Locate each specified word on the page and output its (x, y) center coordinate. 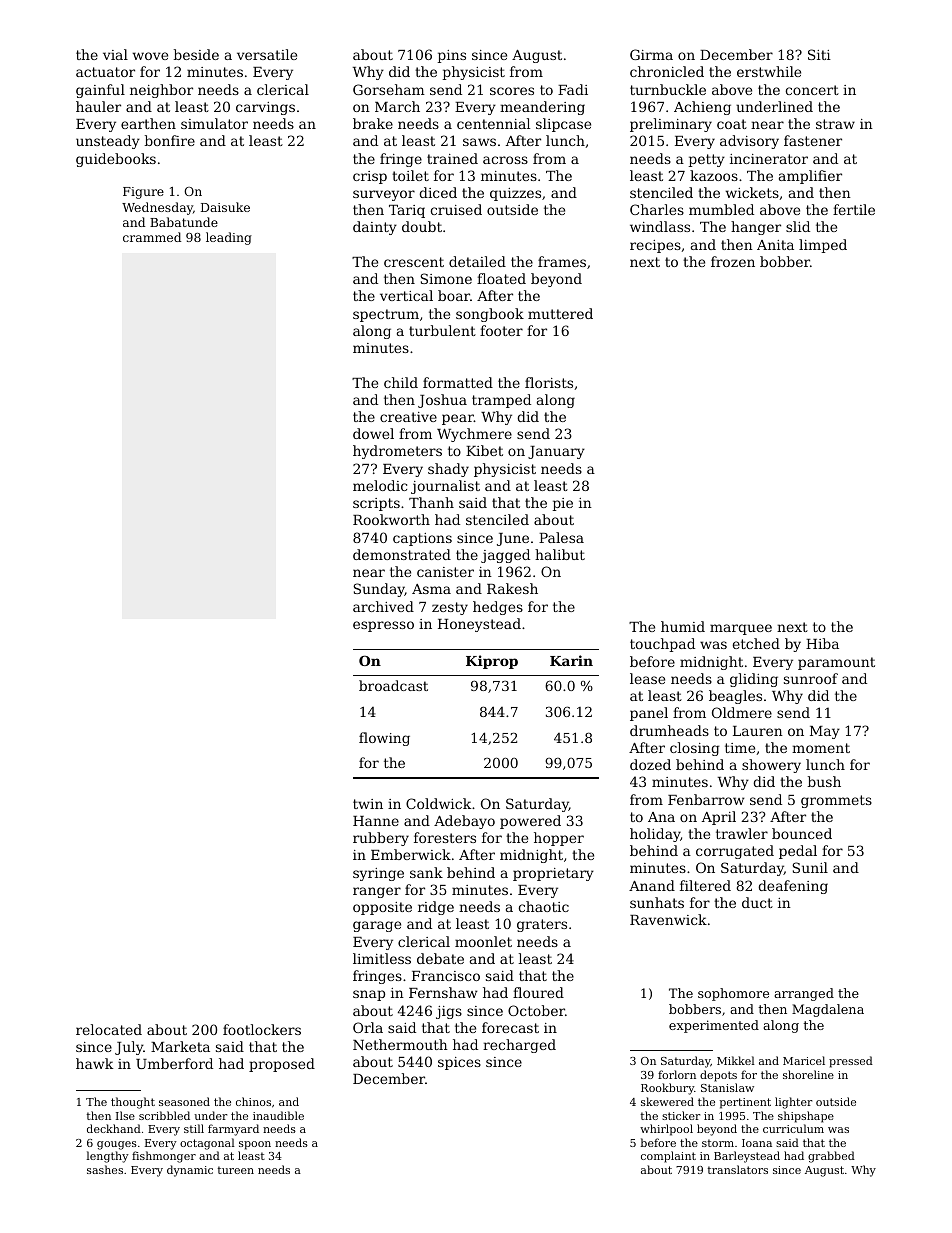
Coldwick (438, 803)
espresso (383, 626)
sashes (105, 1169)
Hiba (822, 643)
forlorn (677, 1074)
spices (459, 1063)
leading (229, 238)
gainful (100, 91)
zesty (450, 608)
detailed (477, 261)
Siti (819, 54)
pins (452, 56)
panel (649, 714)
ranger (377, 892)
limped (823, 246)
